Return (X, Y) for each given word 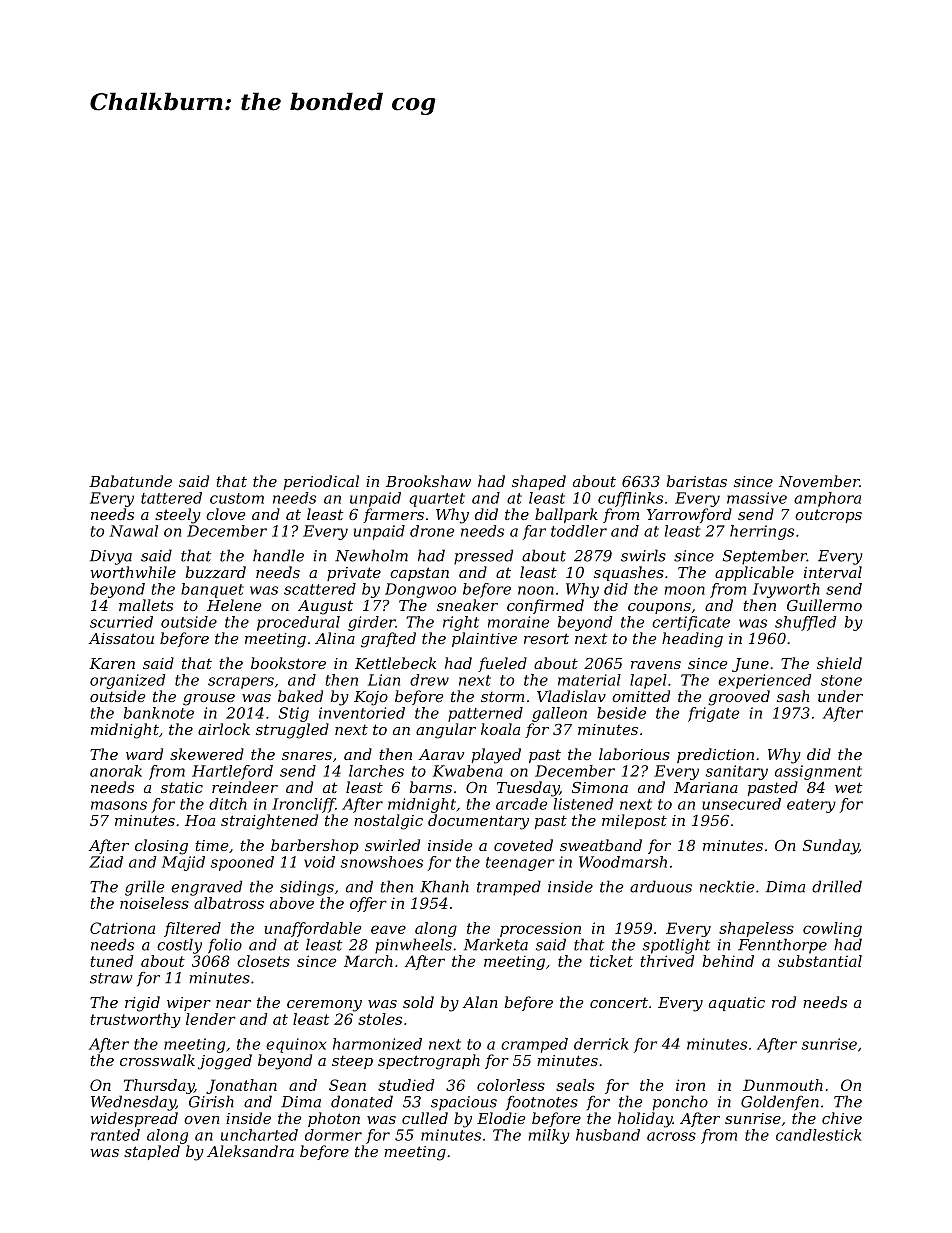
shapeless (756, 929)
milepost (634, 821)
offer (368, 904)
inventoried (362, 713)
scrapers (241, 683)
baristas (697, 481)
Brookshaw (428, 481)
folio (225, 946)
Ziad (106, 862)
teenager (520, 864)
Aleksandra (250, 1151)
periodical (321, 482)
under (840, 696)
